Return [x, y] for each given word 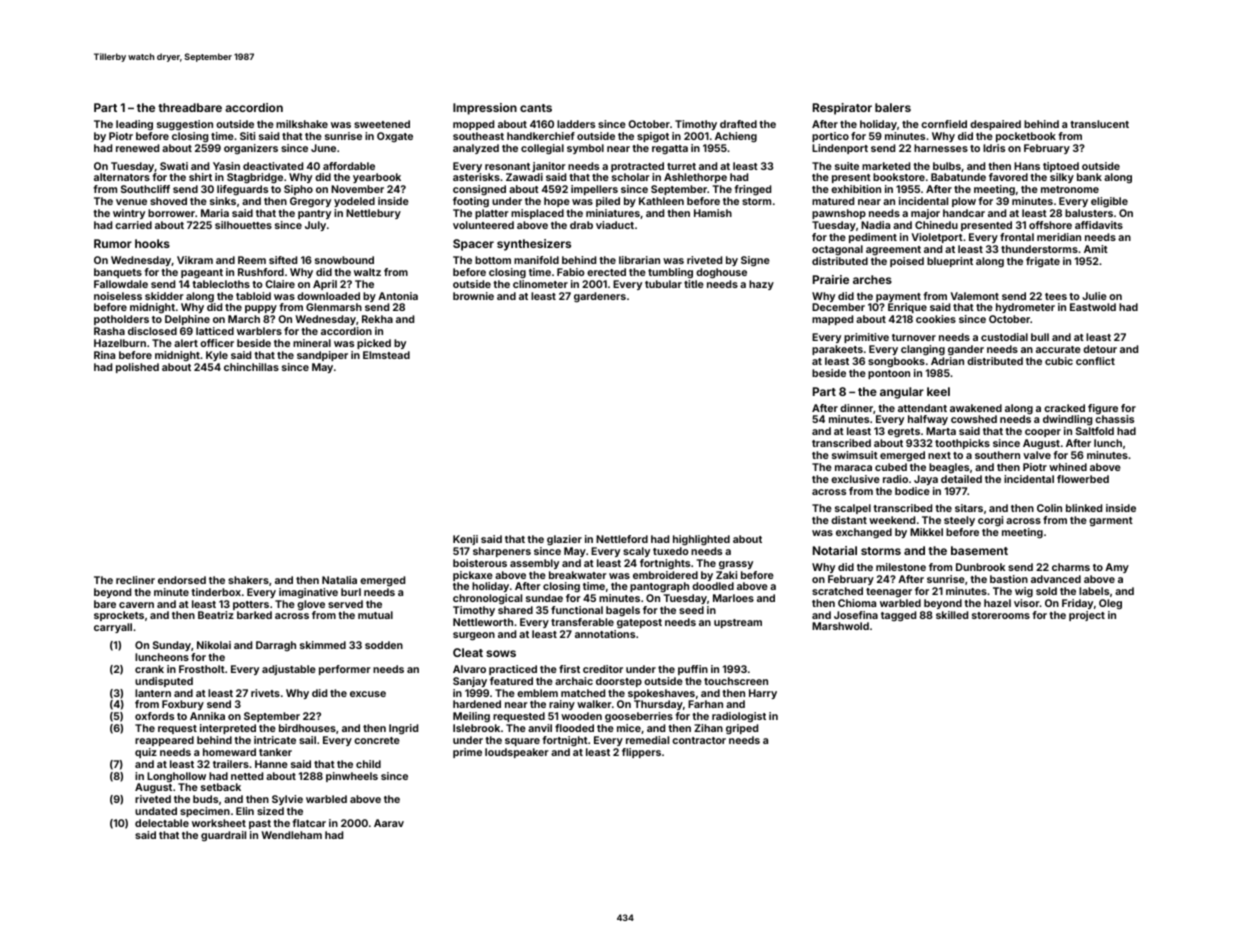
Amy [1117, 568]
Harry [763, 694]
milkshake [302, 124]
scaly [636, 552]
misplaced [537, 214]
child [368, 764]
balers [893, 107]
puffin [693, 670]
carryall [113, 628]
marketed [886, 166]
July [315, 226]
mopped [473, 125]
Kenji [465, 540]
